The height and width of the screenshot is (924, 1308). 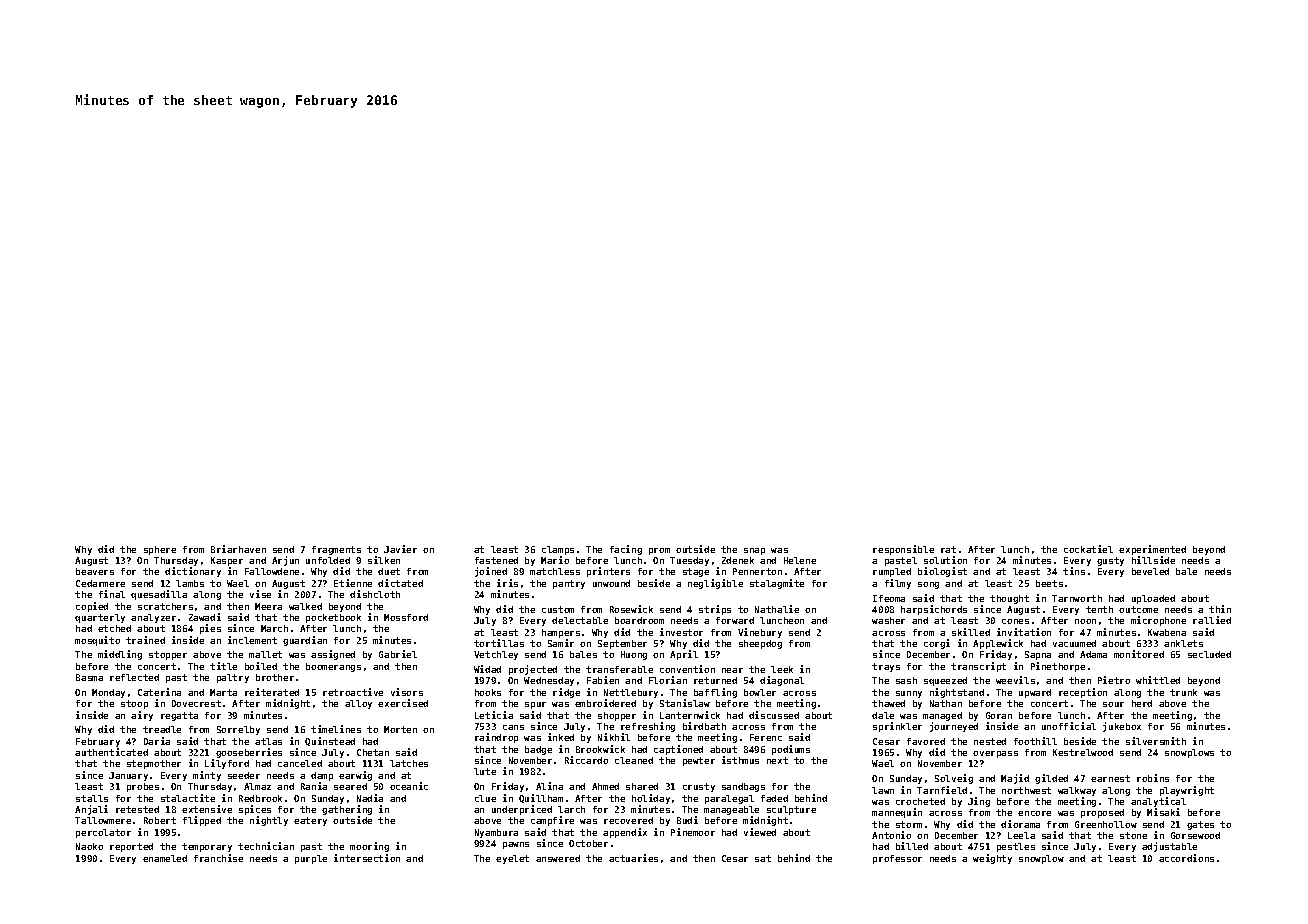 What do you see at coordinates (328, 560) in the screenshot?
I see `unfolded` at bounding box center [328, 560].
